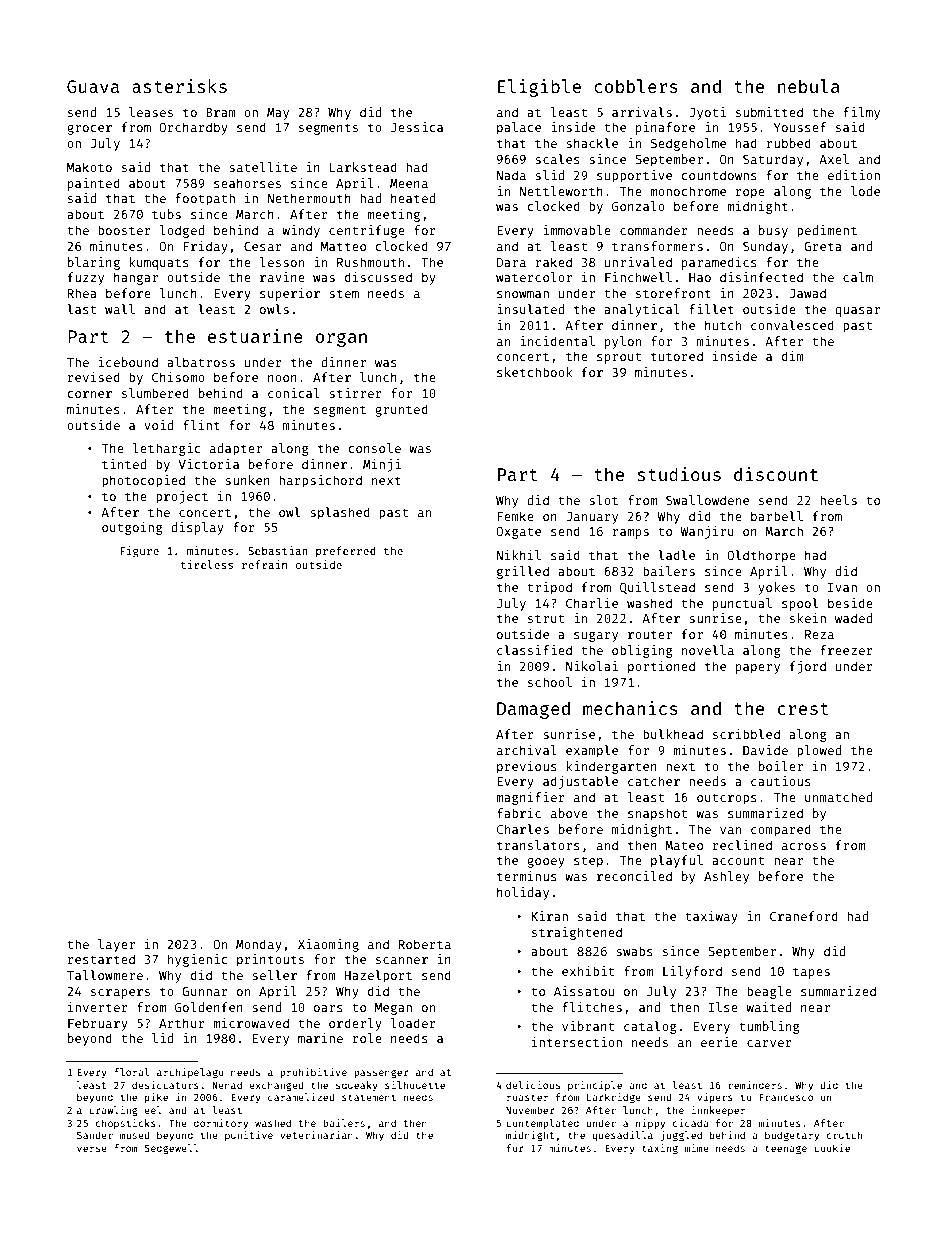 The image size is (952, 1233). What do you see at coordinates (105, 975) in the document?
I see `Tallowmere` at bounding box center [105, 975].
